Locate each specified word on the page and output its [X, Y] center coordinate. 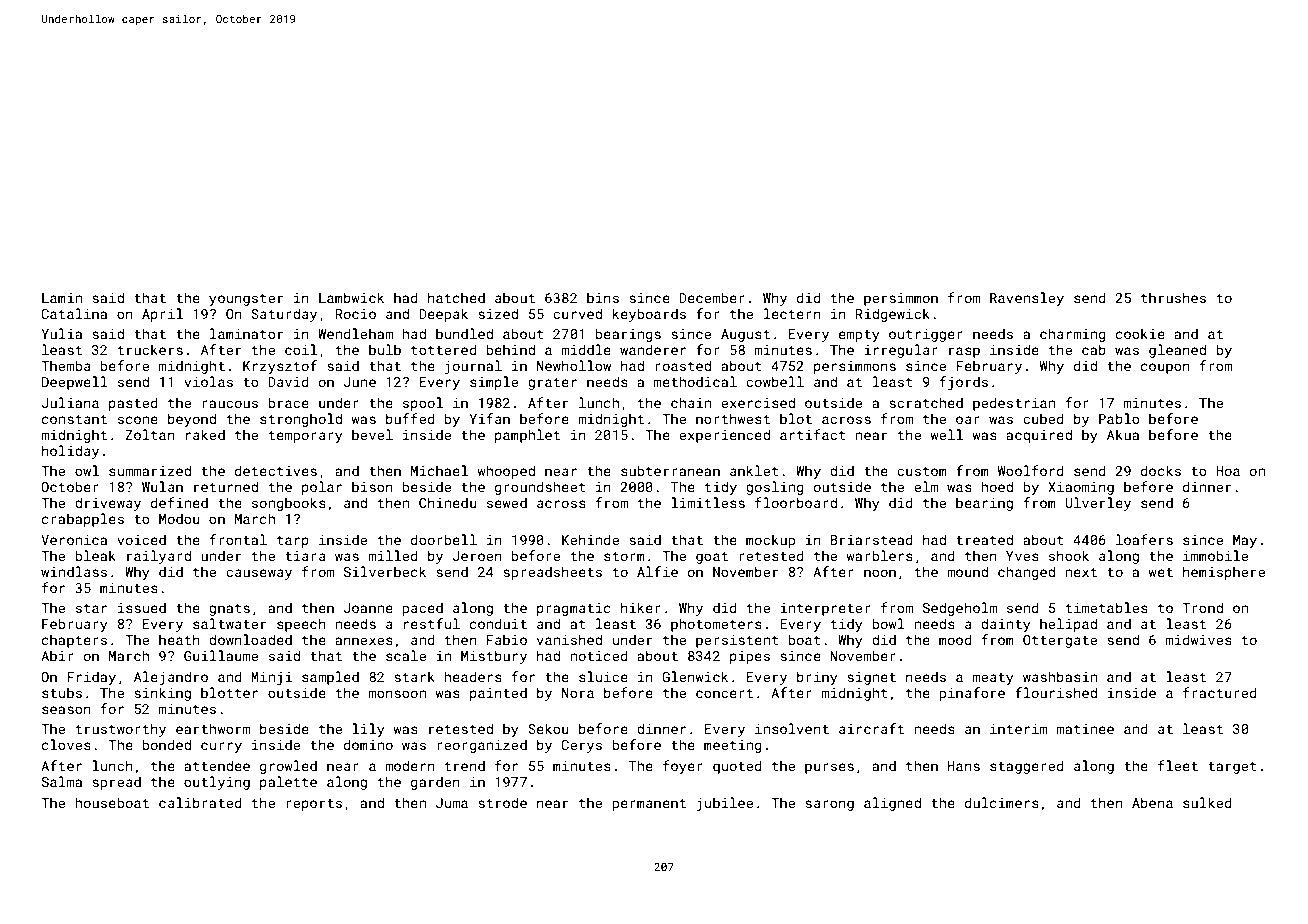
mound [967, 571]
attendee [217, 765]
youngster [246, 300]
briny [817, 678]
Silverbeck [385, 571]
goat [712, 558]
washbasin [1060, 676]
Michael [439, 470]
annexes [364, 641]
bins [603, 297]
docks [1161, 470]
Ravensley [1027, 299]
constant [74, 419]
